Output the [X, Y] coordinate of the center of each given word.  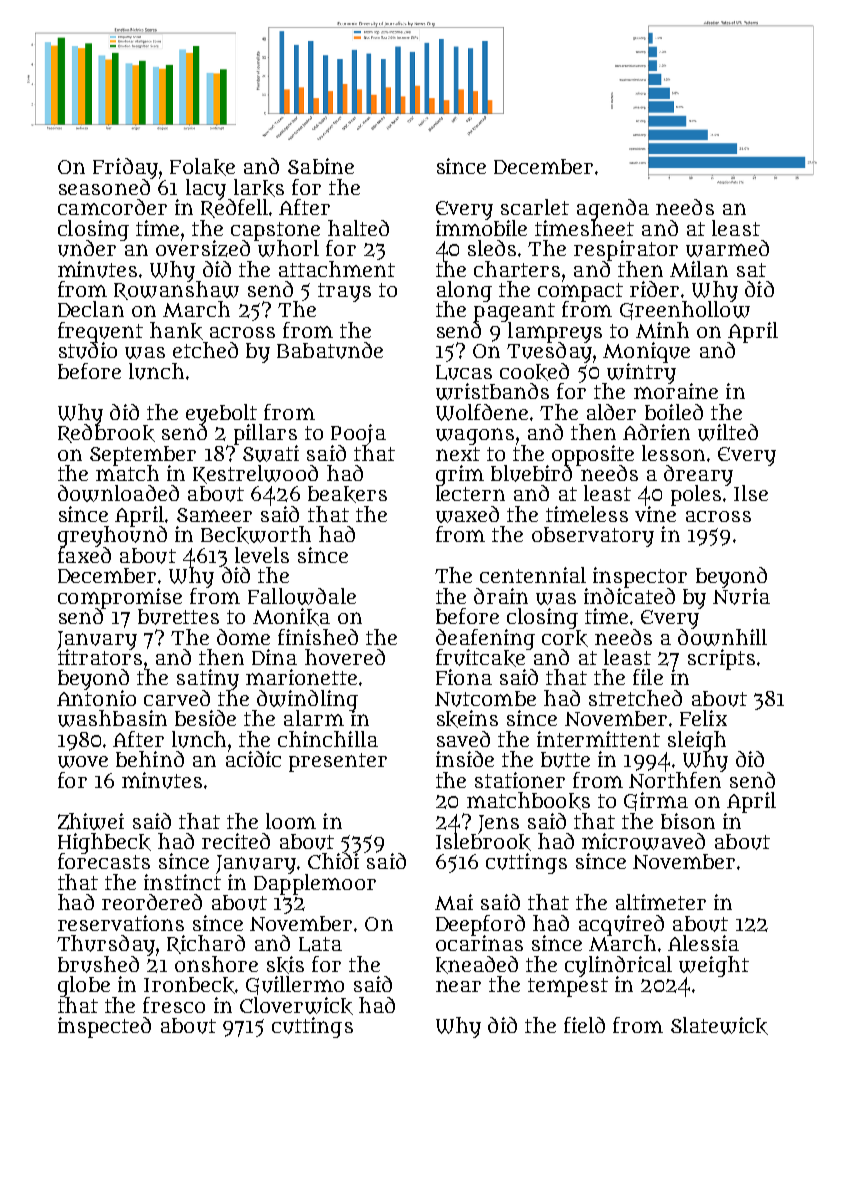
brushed [98, 964]
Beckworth [256, 535]
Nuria [741, 596]
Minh [662, 330]
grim [460, 475]
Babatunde [330, 350]
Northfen [675, 780]
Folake [202, 167]
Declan [91, 309]
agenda [613, 209]
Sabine [321, 166]
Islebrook [483, 842]
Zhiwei [91, 821]
